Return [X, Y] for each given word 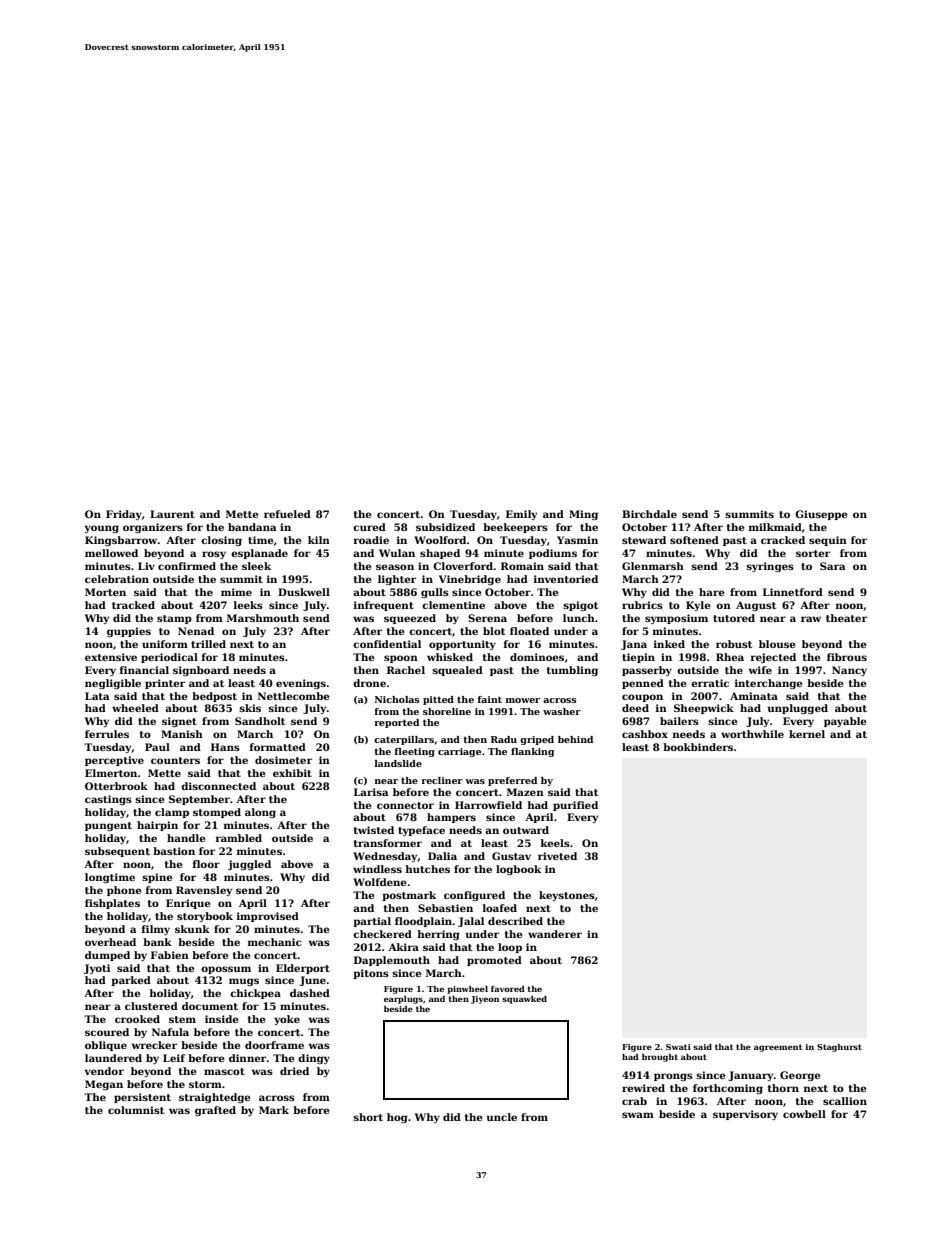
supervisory [745, 1115]
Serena [487, 618]
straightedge [214, 1098]
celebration [117, 579]
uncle [502, 1117]
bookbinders [698, 747]
